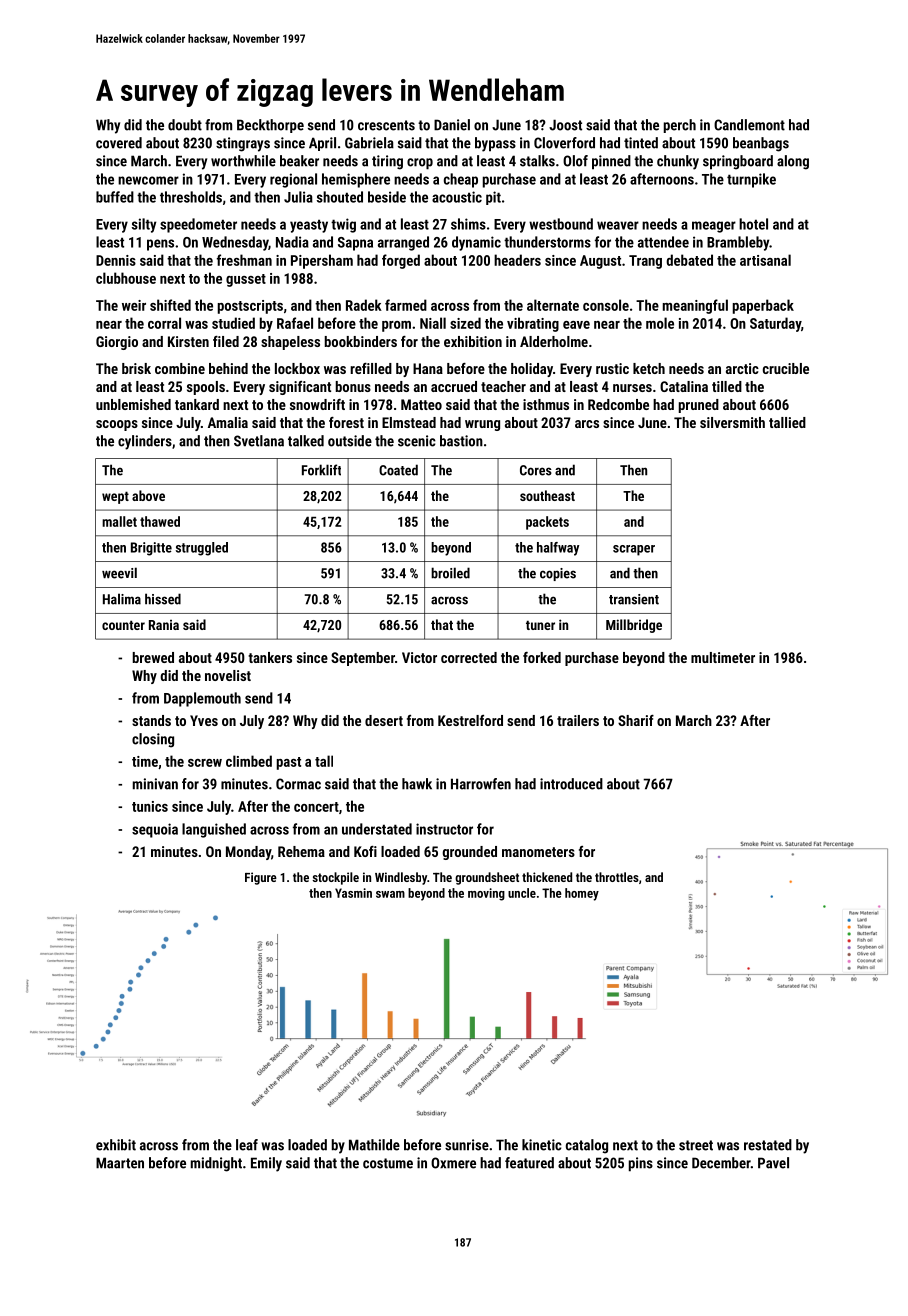 This document has height=1316, width=908. What do you see at coordinates (636, 720) in the document?
I see `Sharif` at bounding box center [636, 720].
